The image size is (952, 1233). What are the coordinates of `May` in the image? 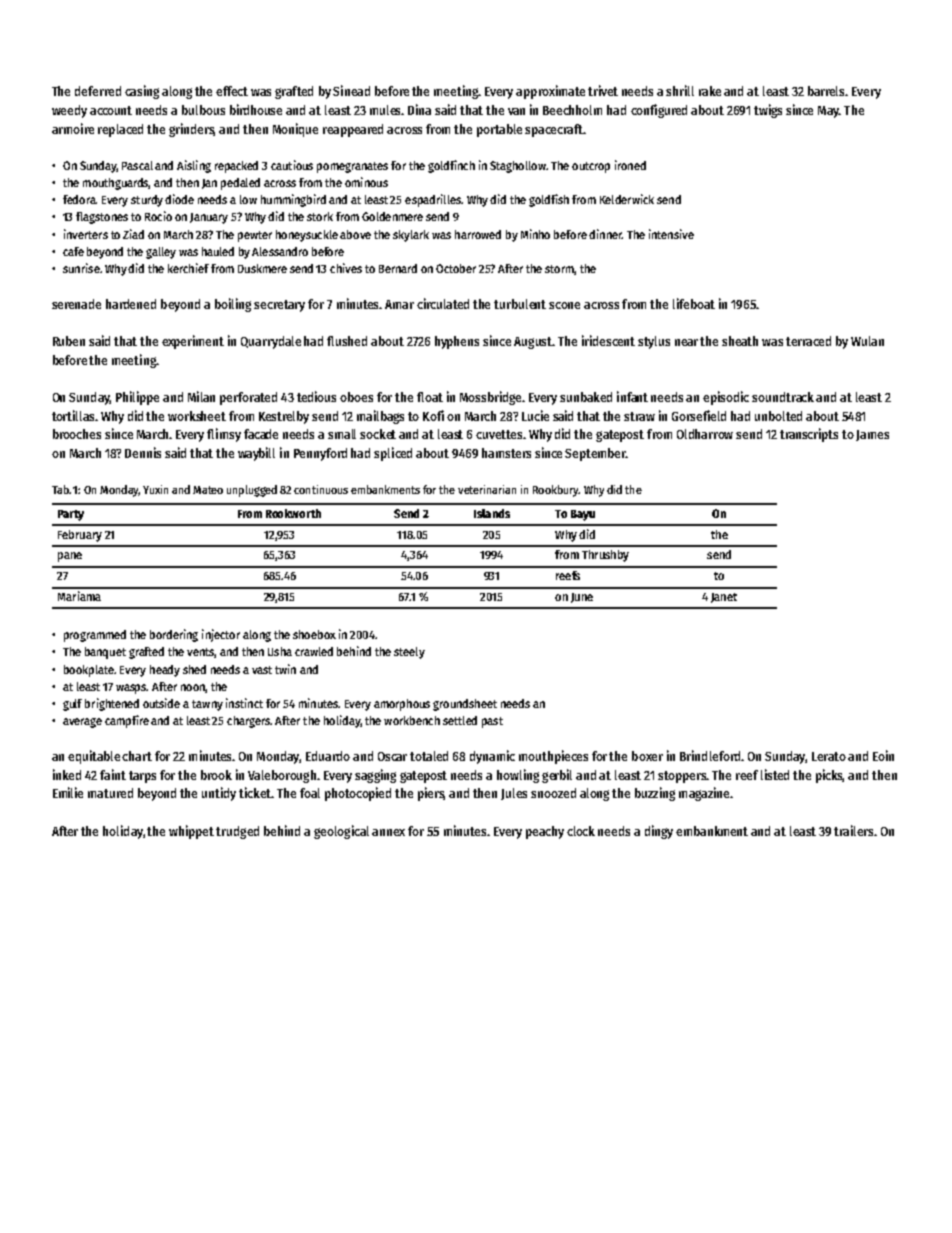 It's located at (828, 112).
